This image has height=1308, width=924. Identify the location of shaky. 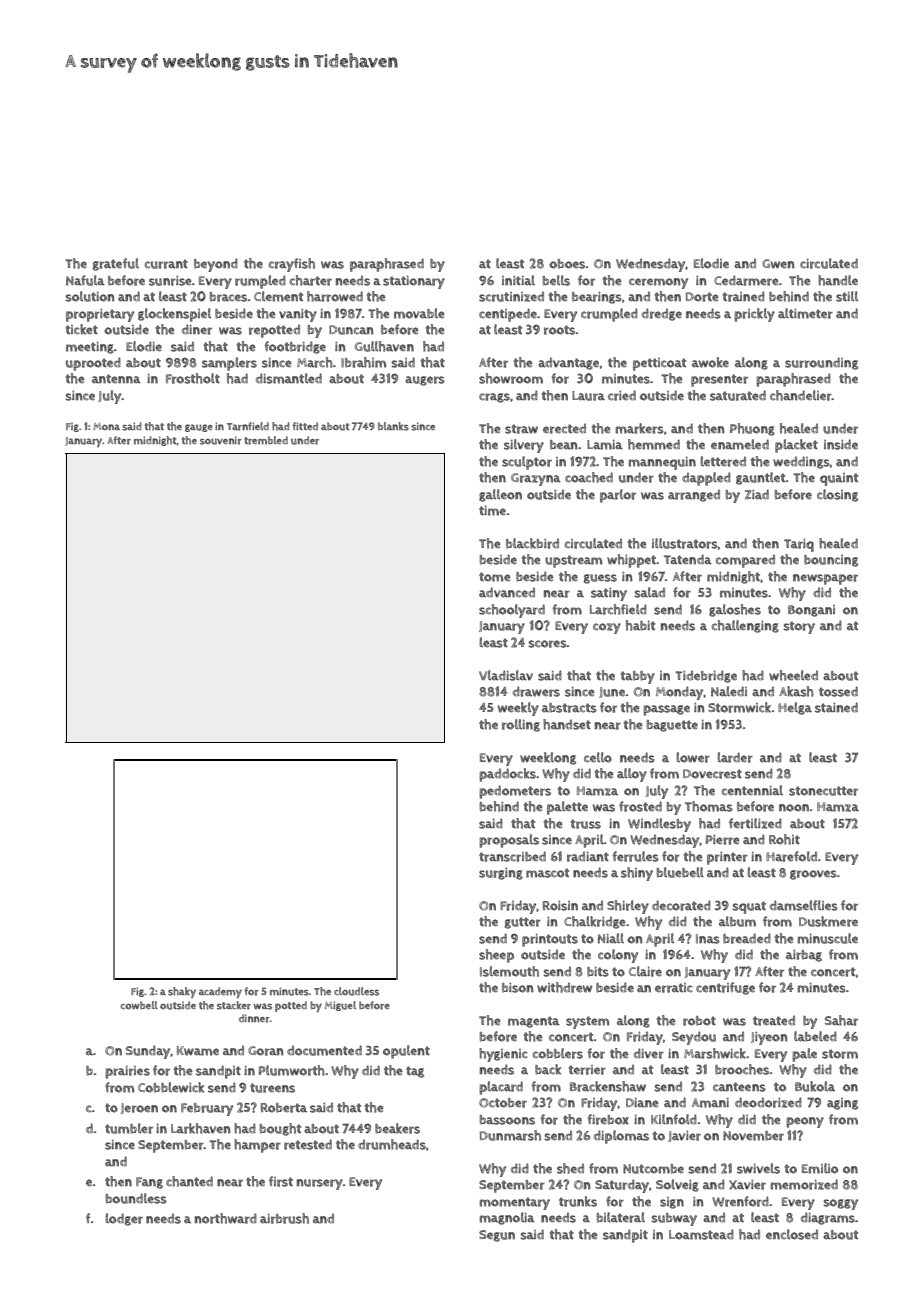
(182, 992).
